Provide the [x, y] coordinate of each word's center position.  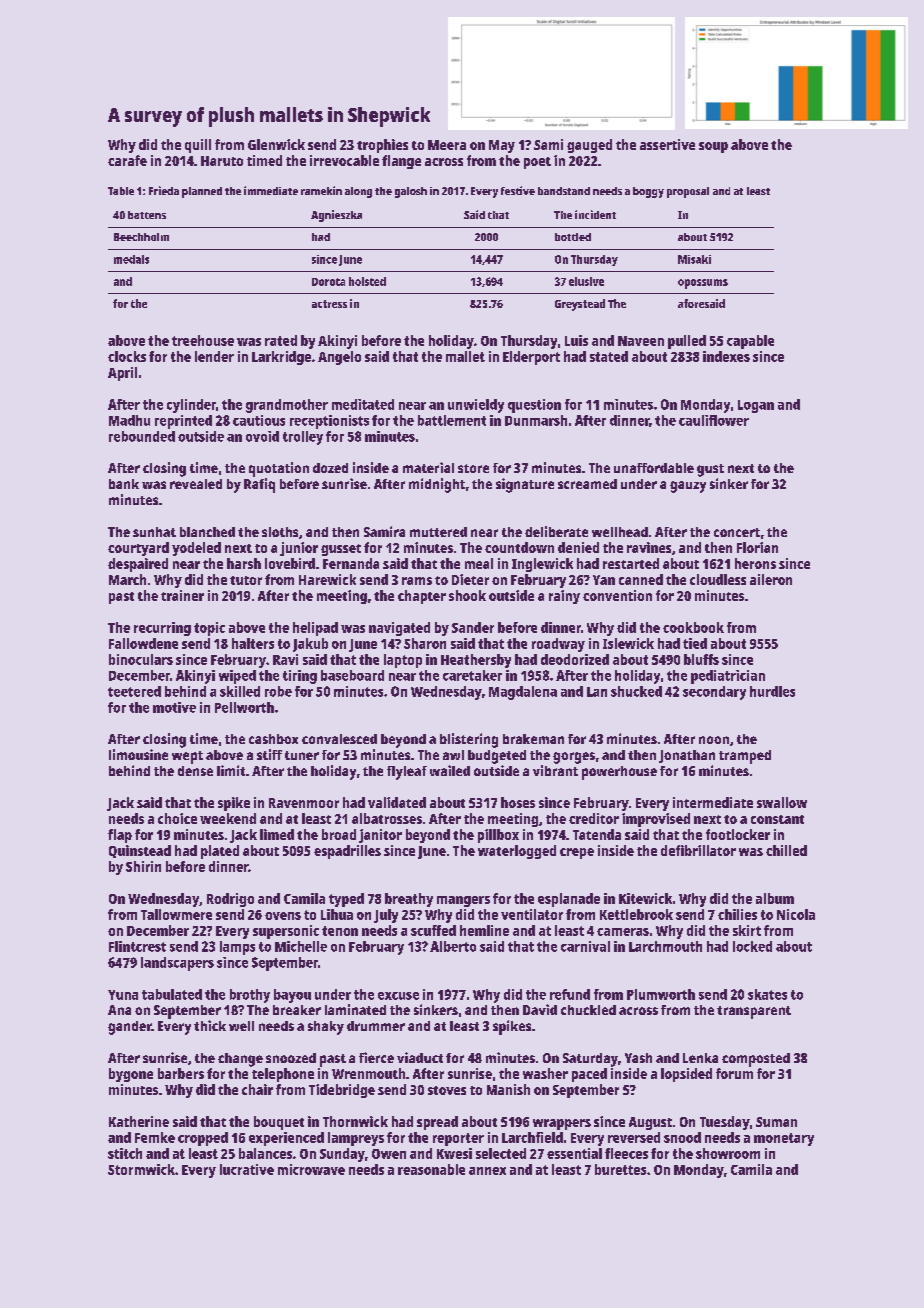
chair [257, 1089]
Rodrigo [230, 900]
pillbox [498, 836]
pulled [687, 342]
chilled [786, 850]
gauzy [688, 487]
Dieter [470, 579]
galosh [411, 192]
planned [202, 192]
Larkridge [281, 358]
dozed [330, 468]
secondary [714, 693]
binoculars [141, 659]
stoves [447, 1090]
